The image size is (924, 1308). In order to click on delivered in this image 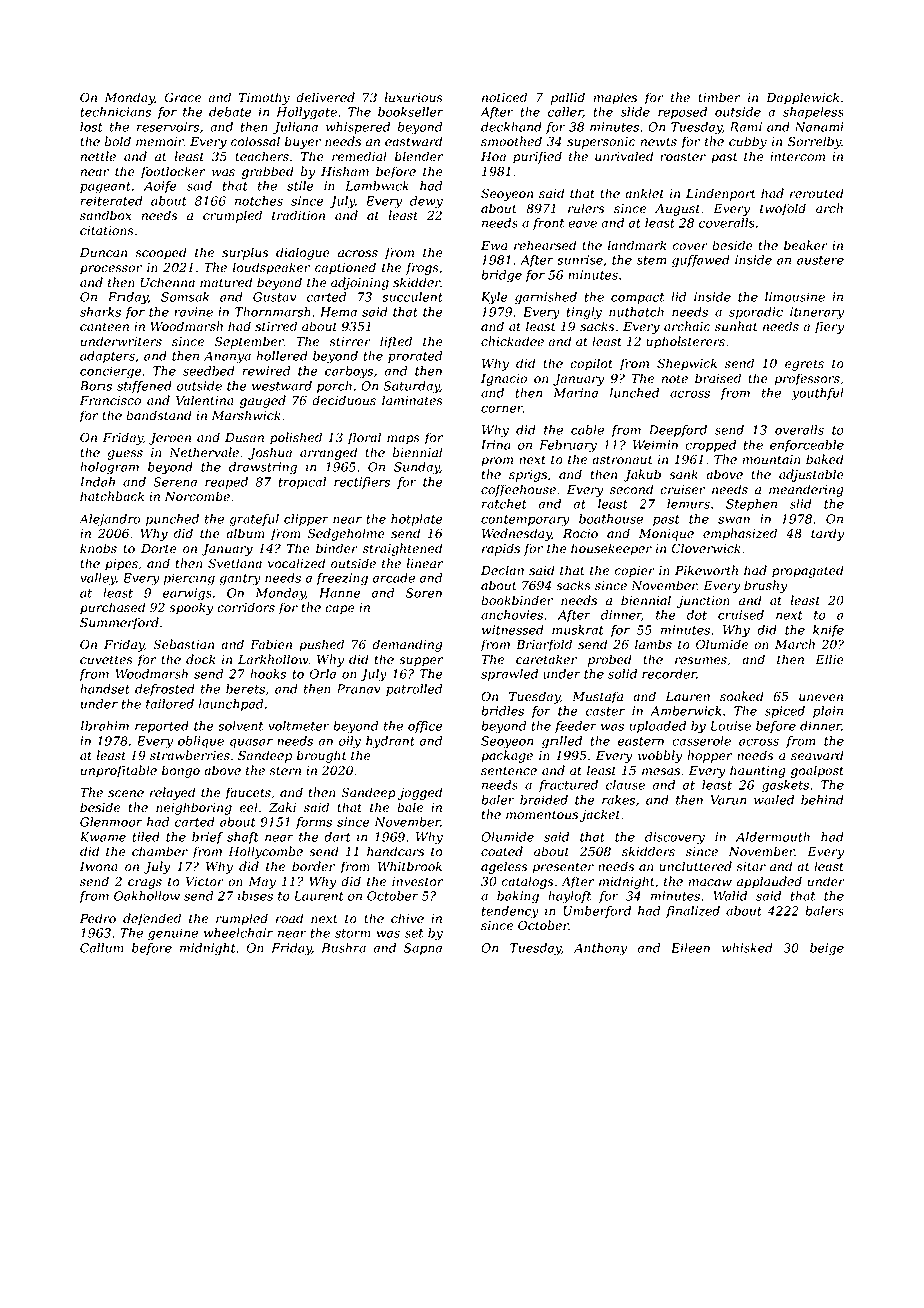, I will do `click(325, 97)`.
